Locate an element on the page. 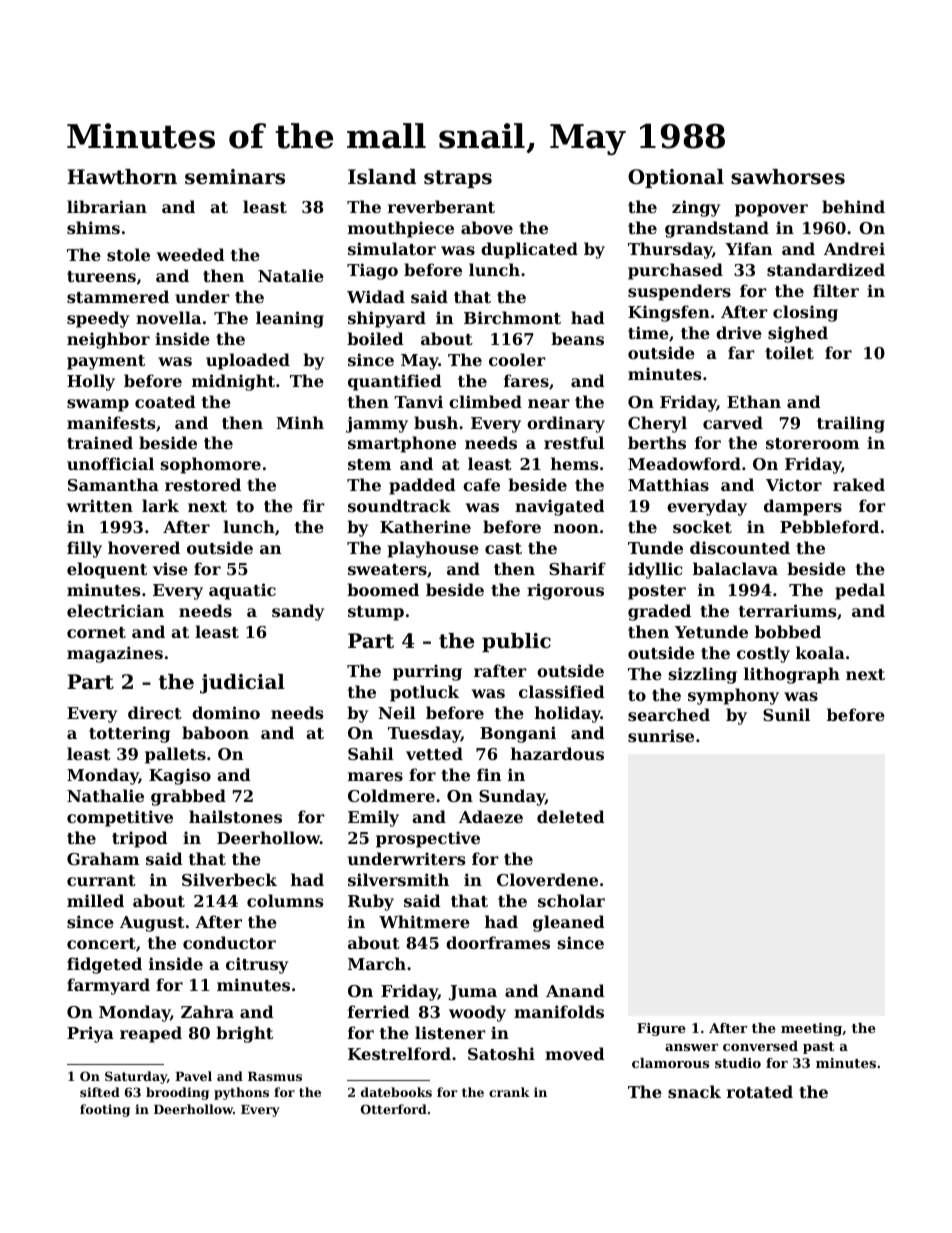  Sunil is located at coordinates (786, 714).
